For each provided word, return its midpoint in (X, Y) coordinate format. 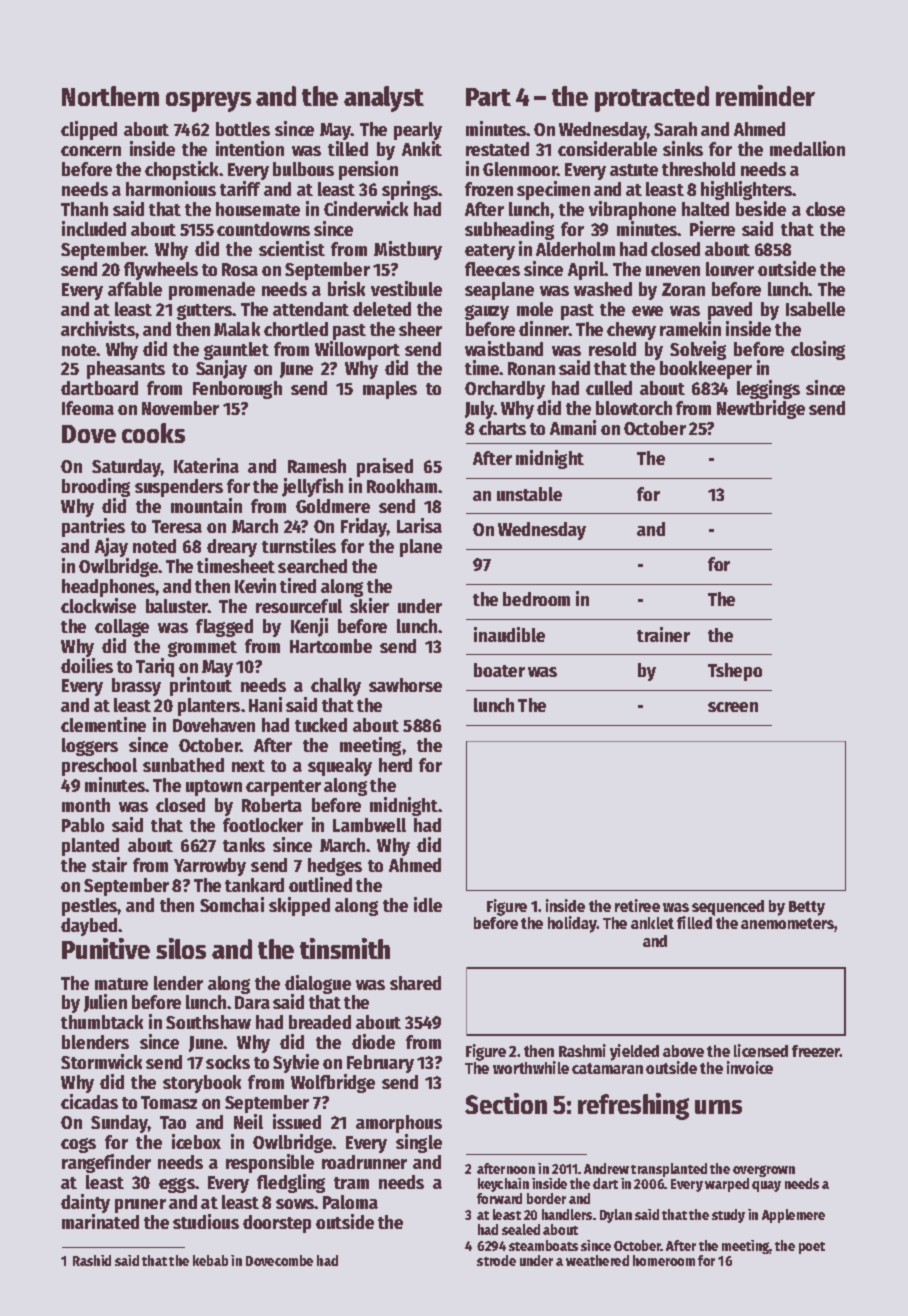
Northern (110, 96)
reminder (765, 95)
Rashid (92, 1260)
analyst (384, 99)
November (180, 408)
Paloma (350, 1202)
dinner (544, 328)
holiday (572, 924)
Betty (807, 908)
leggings (768, 389)
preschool (99, 767)
